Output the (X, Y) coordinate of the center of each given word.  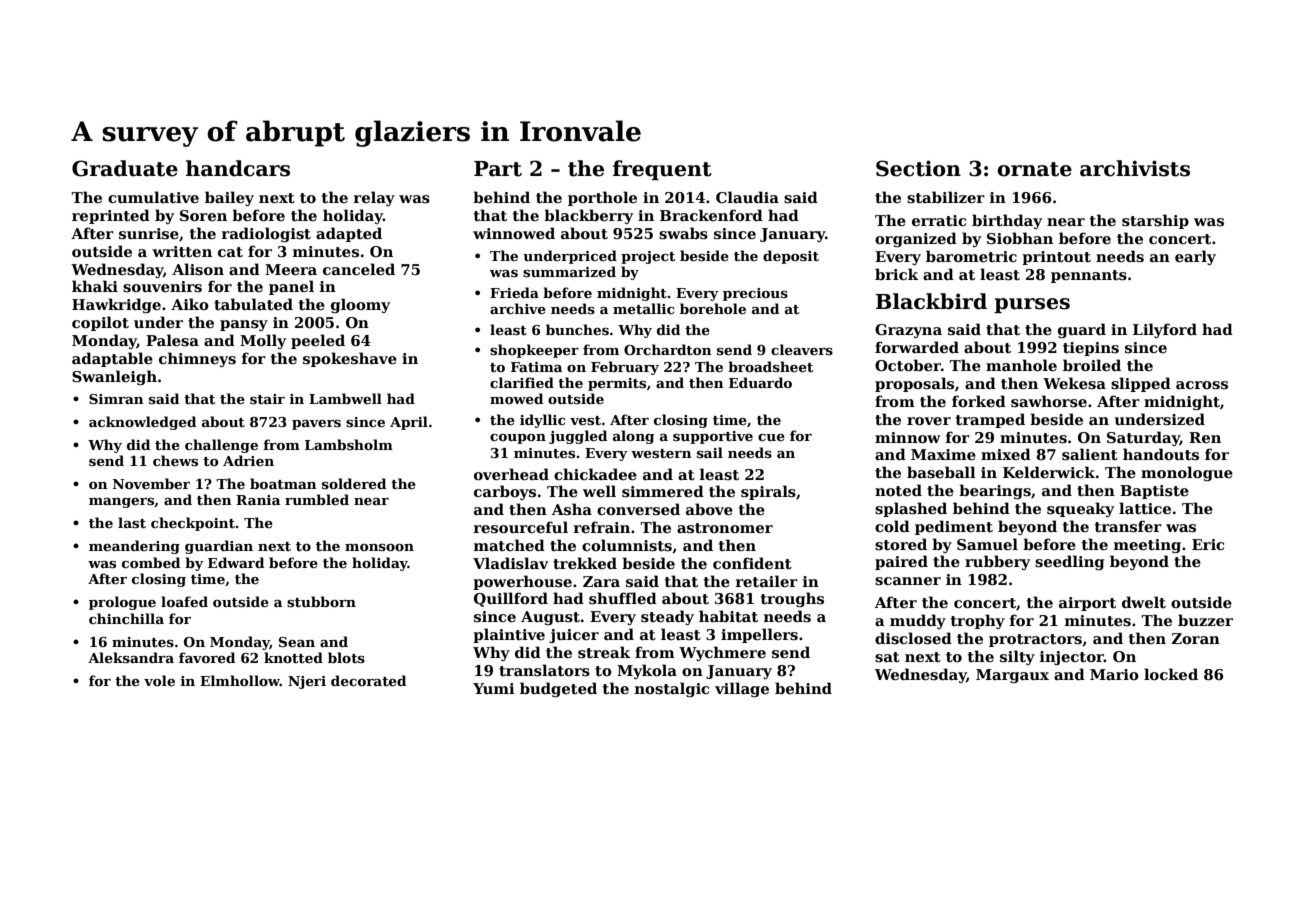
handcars (238, 168)
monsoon (379, 547)
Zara (601, 581)
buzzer (1205, 620)
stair (267, 399)
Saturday (1143, 438)
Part (498, 169)
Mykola (647, 671)
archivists (1135, 168)
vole (159, 680)
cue (771, 437)
